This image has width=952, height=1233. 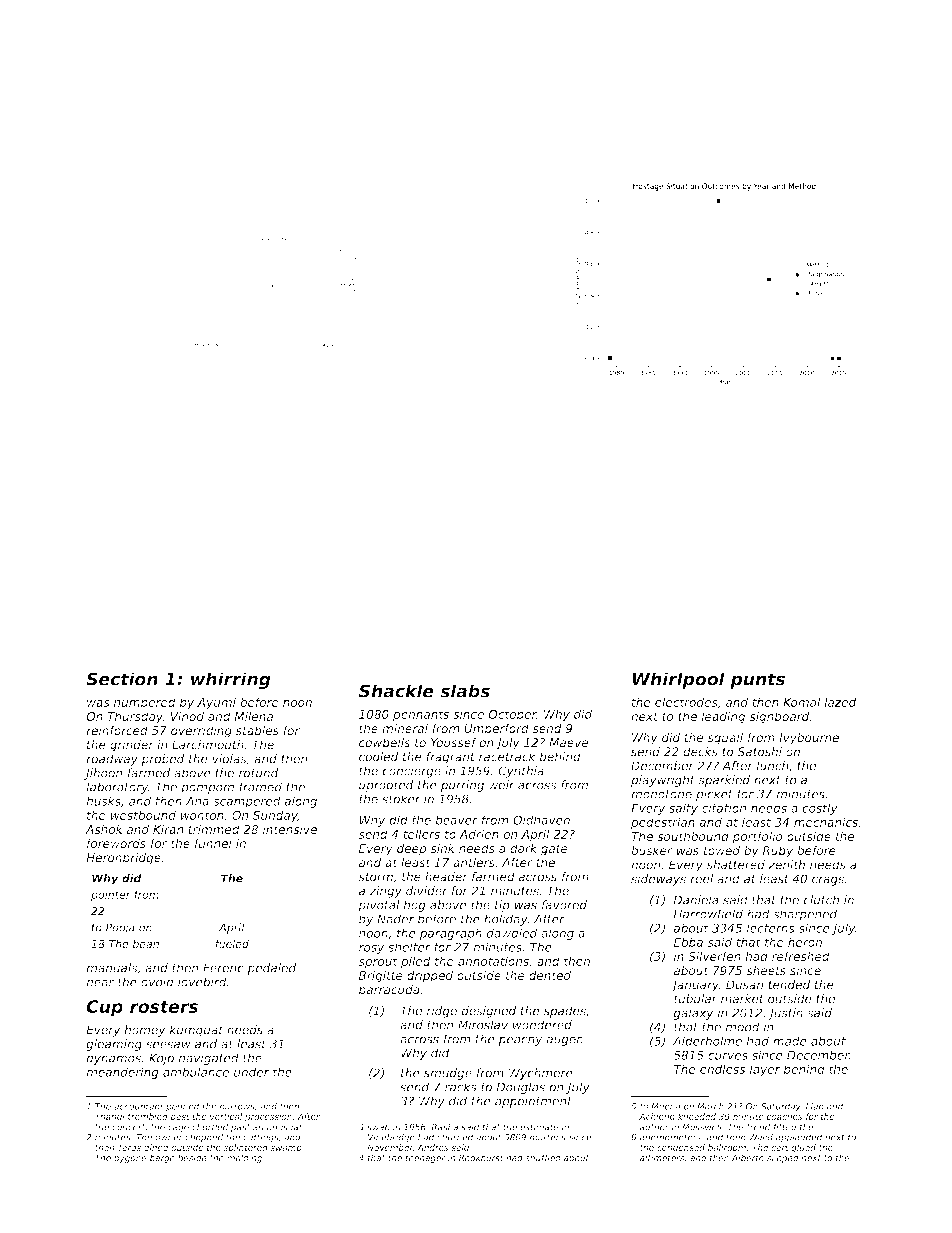 I want to click on bygone, so click(x=130, y=1158).
